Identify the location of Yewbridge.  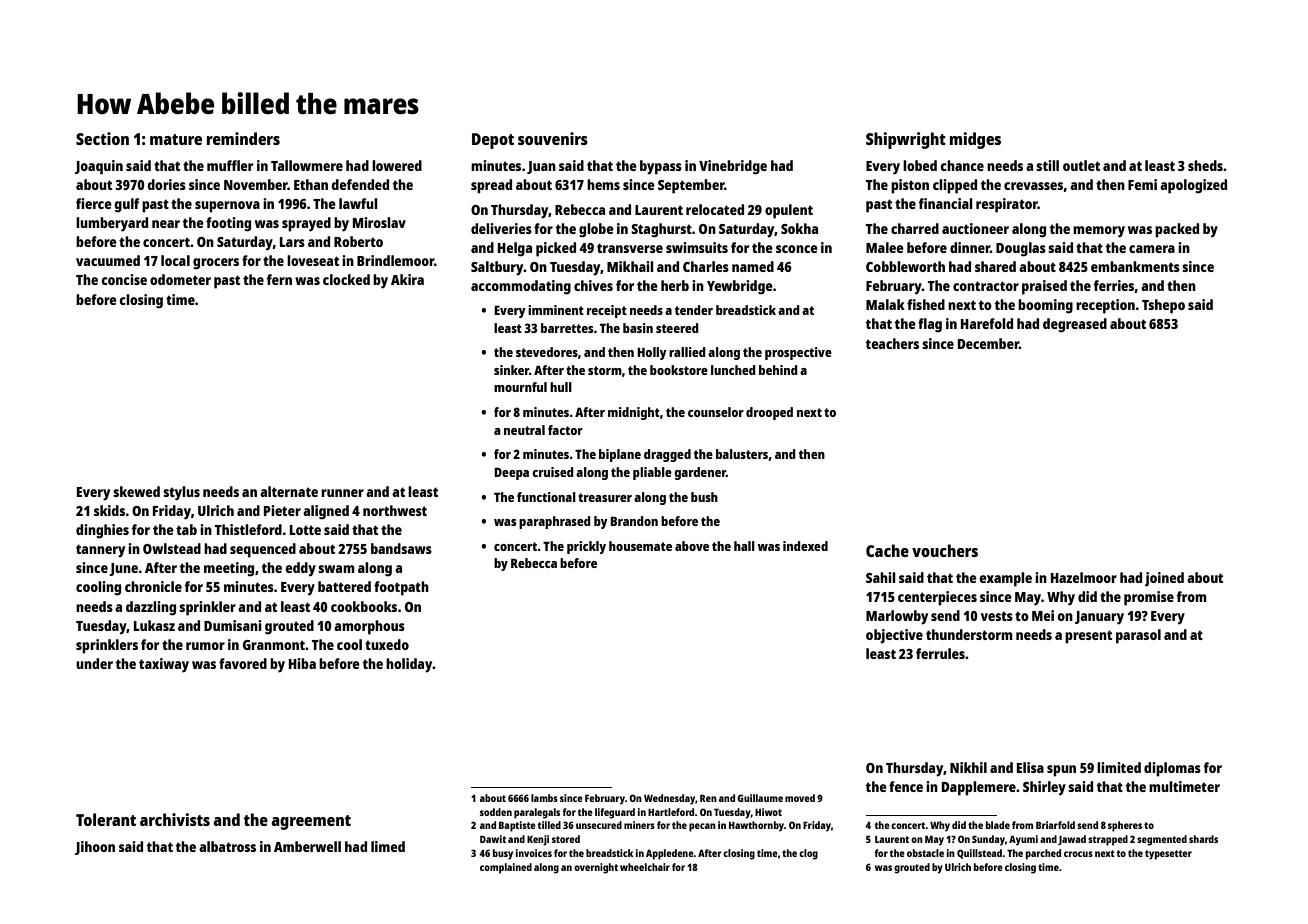
(740, 287).
